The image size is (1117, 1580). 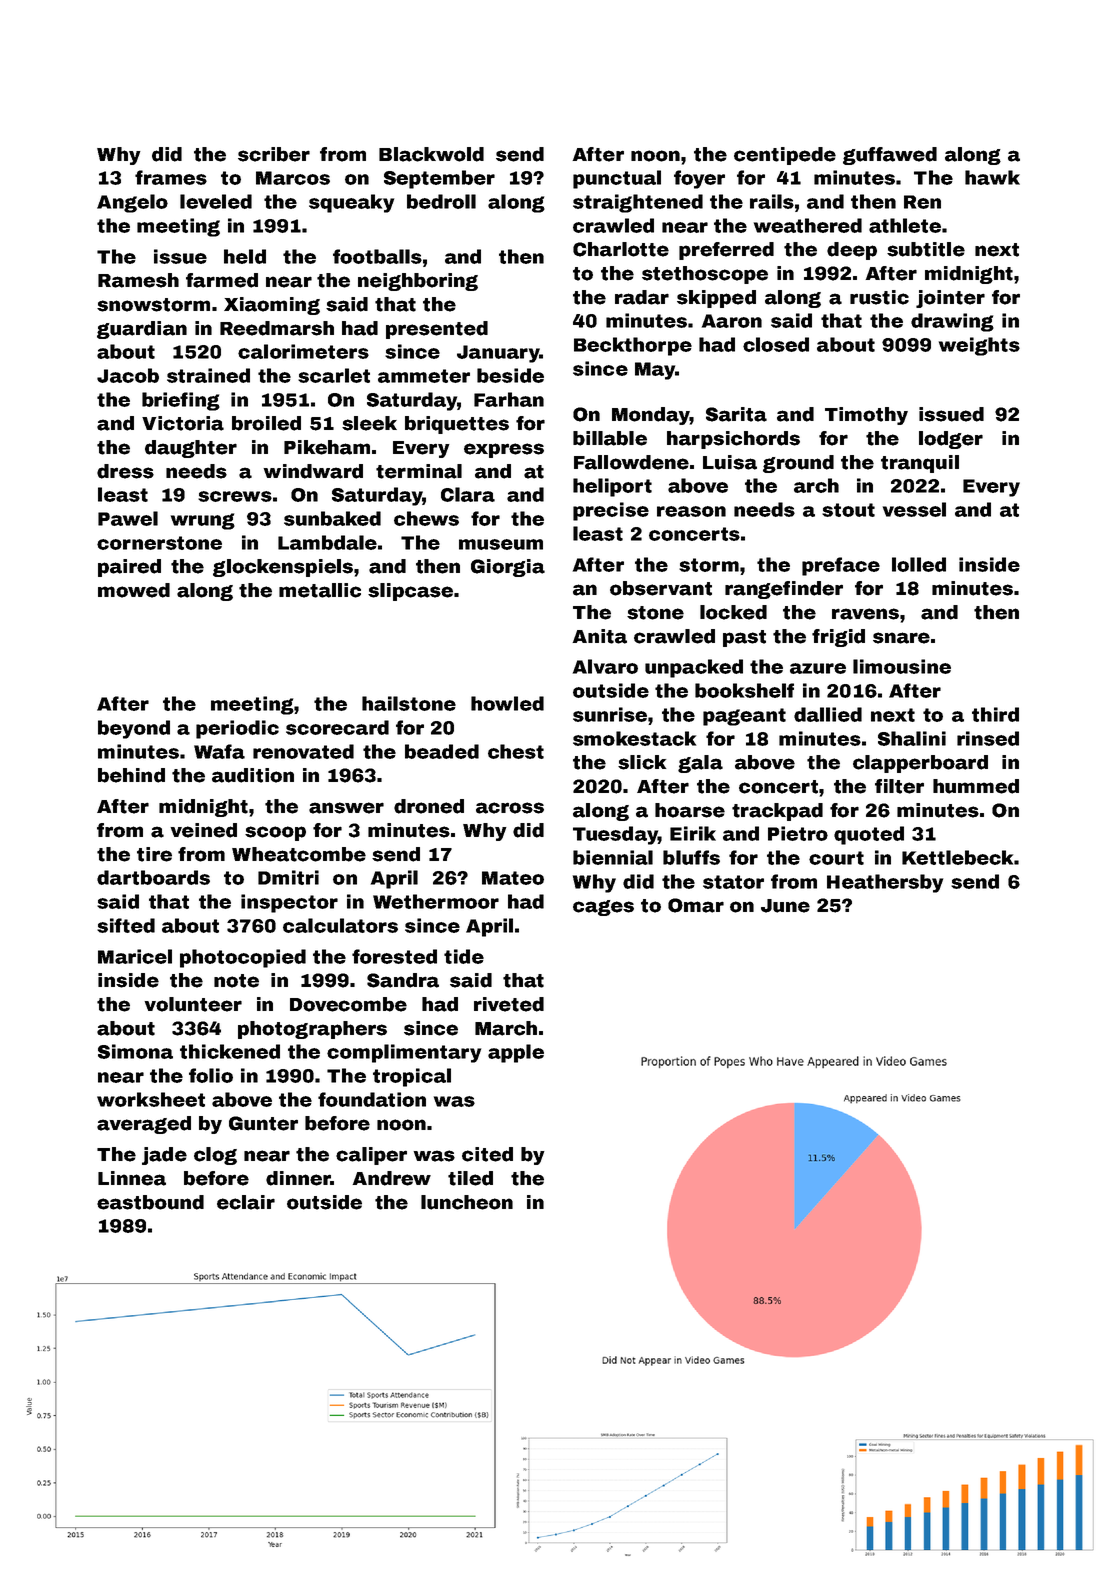 I want to click on Pikeham, so click(x=327, y=447).
